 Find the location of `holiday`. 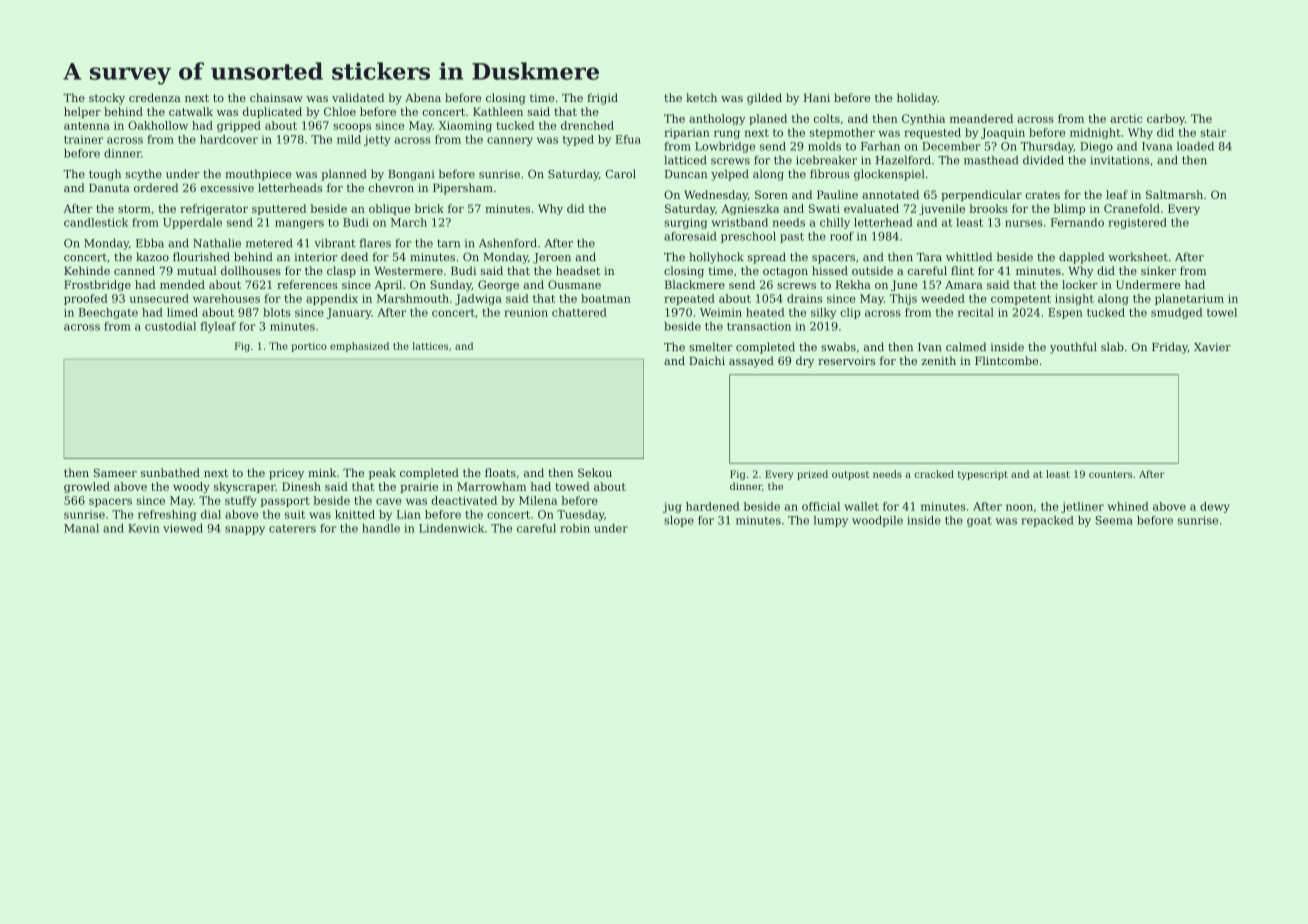

holiday is located at coordinates (917, 99).
